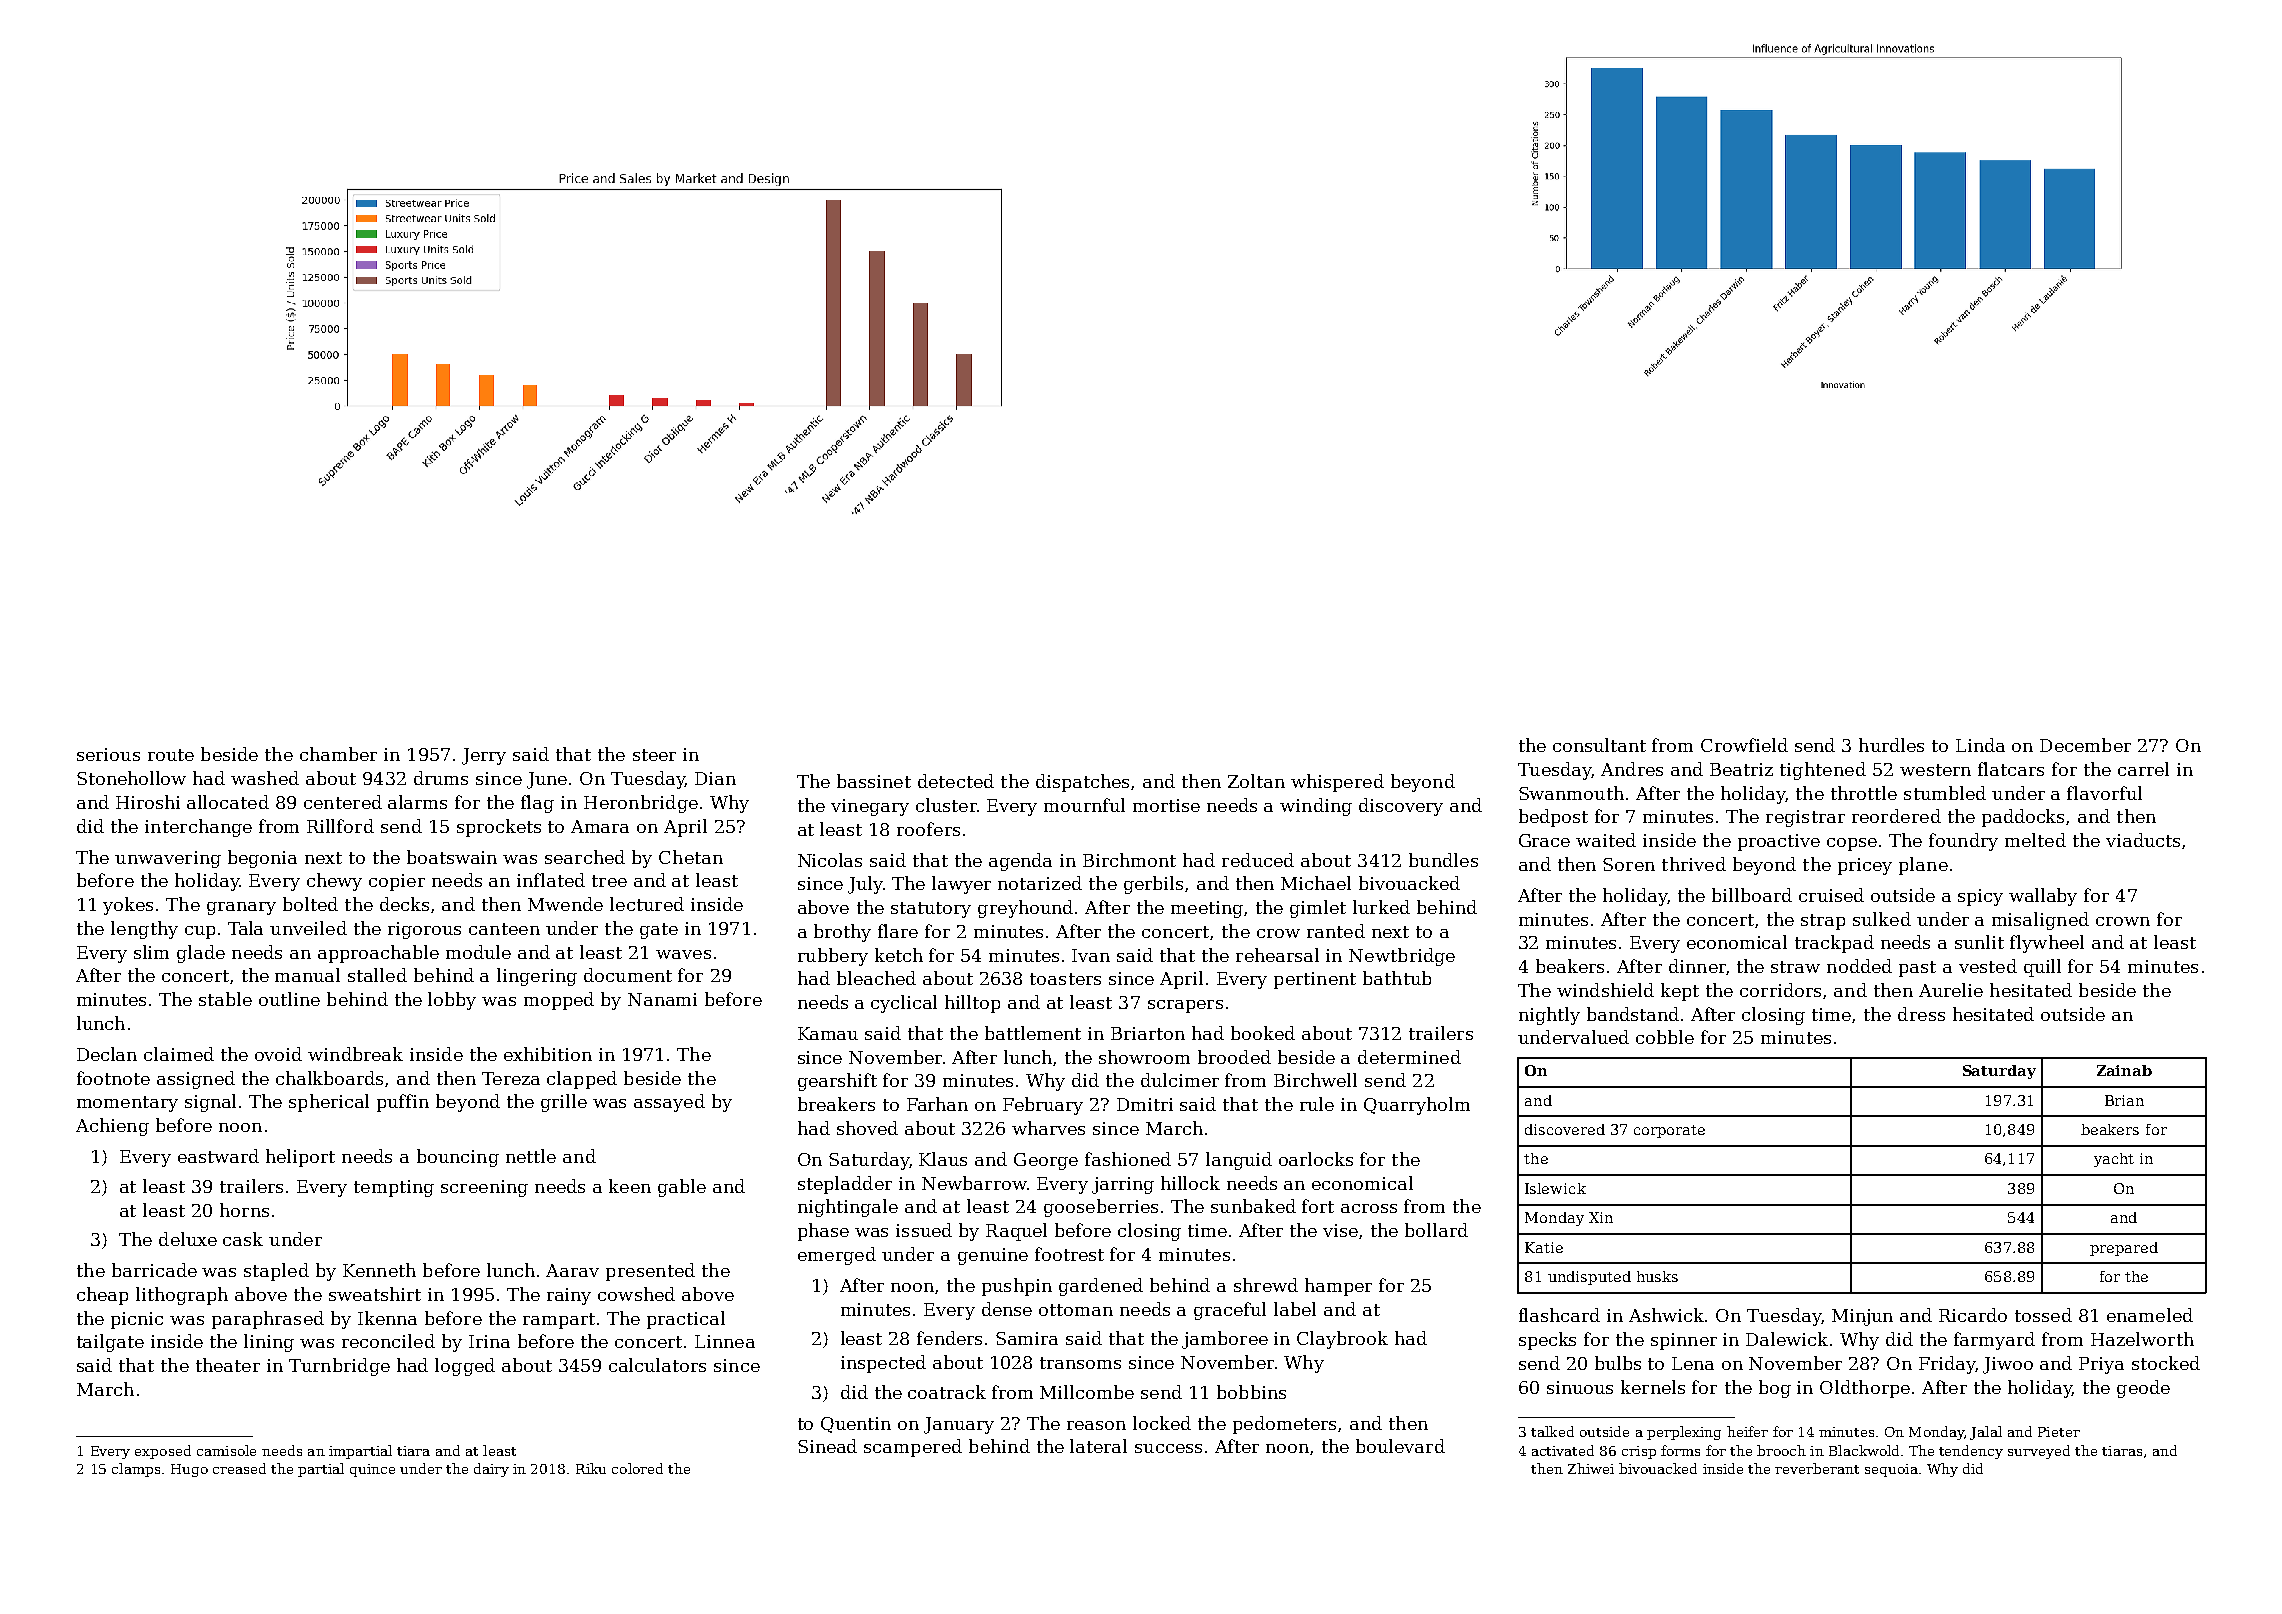 The image size is (2282, 1614). I want to click on Amara, so click(600, 826).
